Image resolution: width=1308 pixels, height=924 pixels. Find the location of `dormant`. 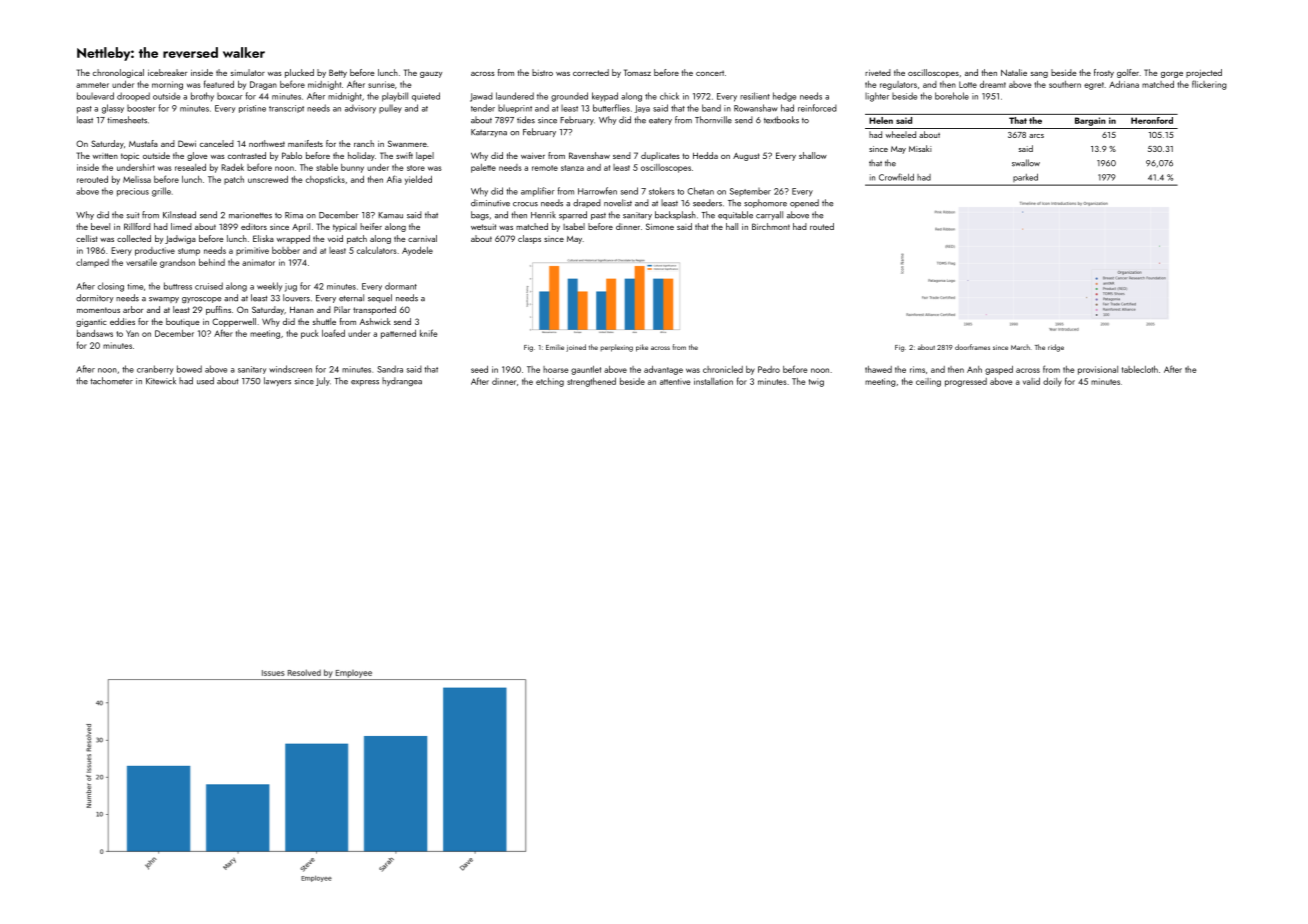

dormant is located at coordinates (401, 286).
